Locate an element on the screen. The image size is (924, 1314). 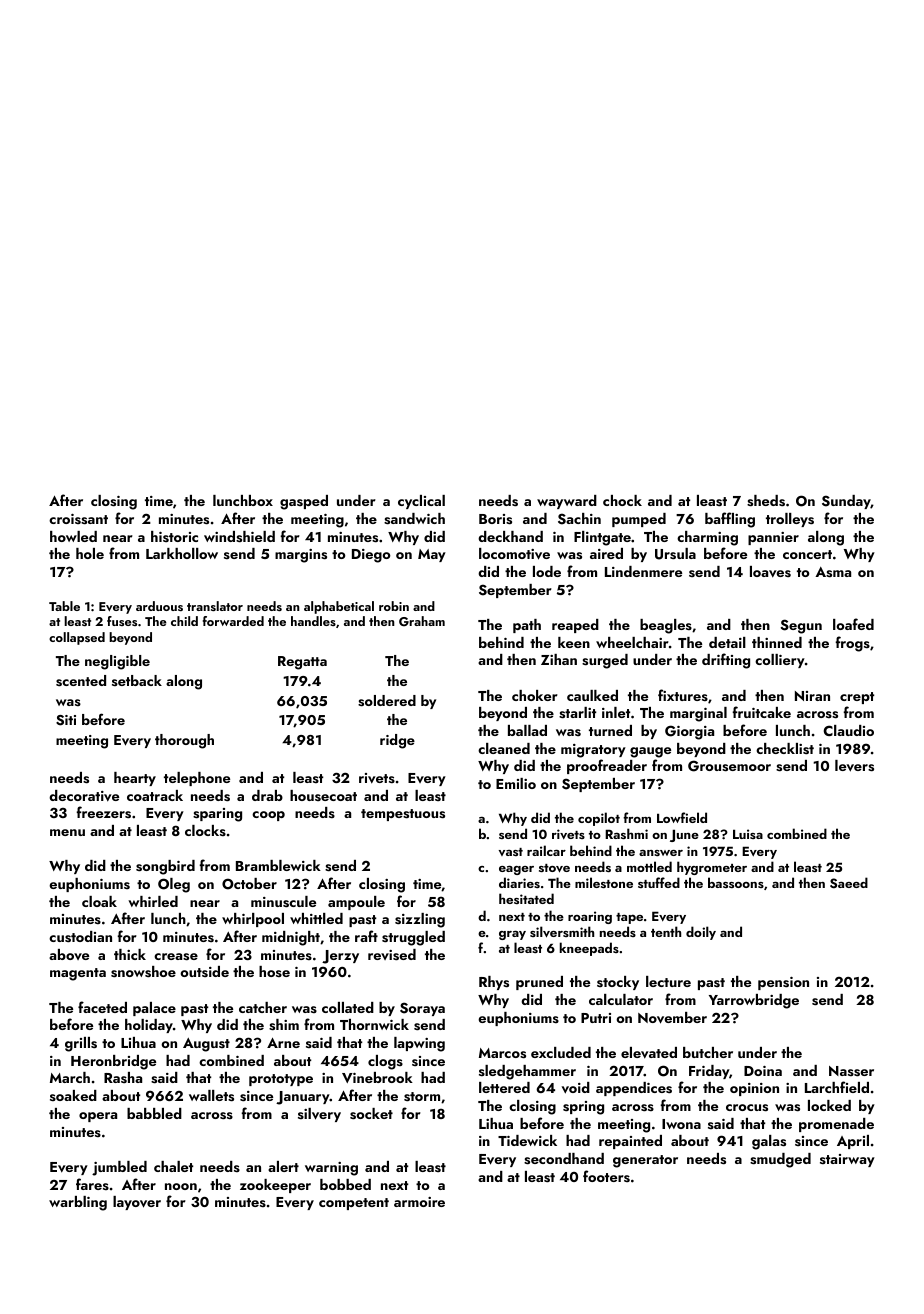
soldered is located at coordinates (387, 701).
